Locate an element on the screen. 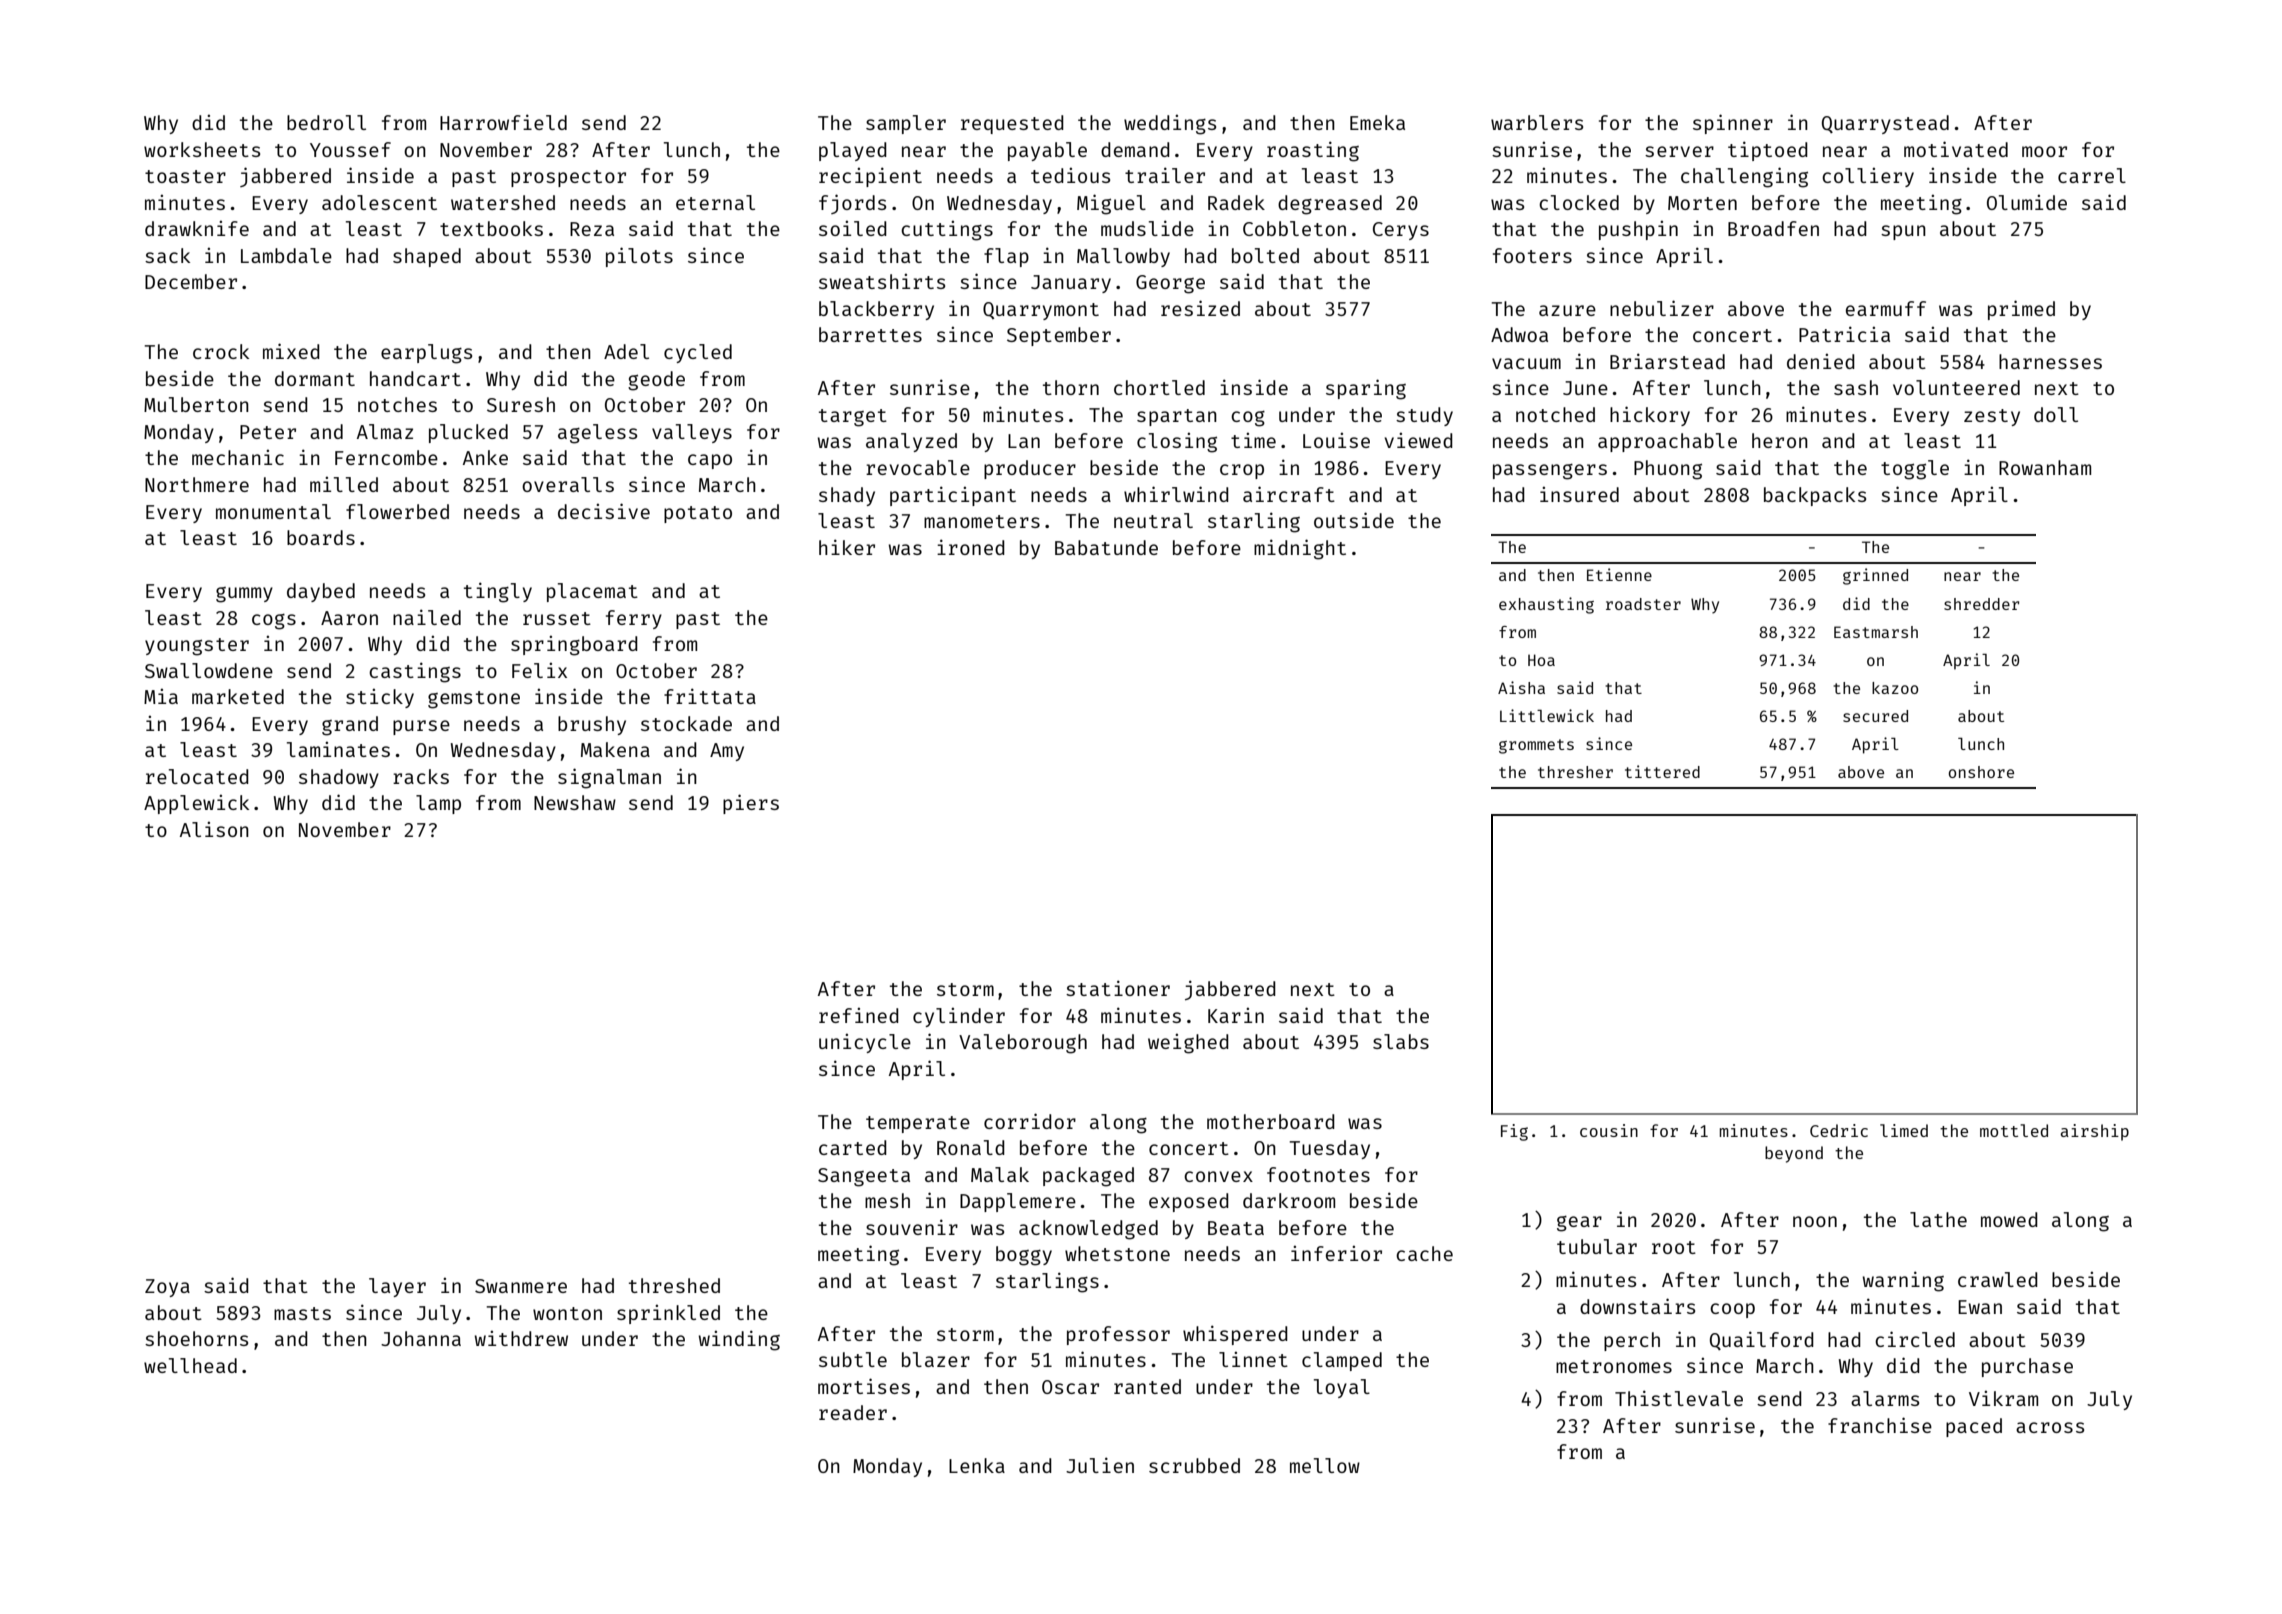  Julien is located at coordinates (1100, 1465).
